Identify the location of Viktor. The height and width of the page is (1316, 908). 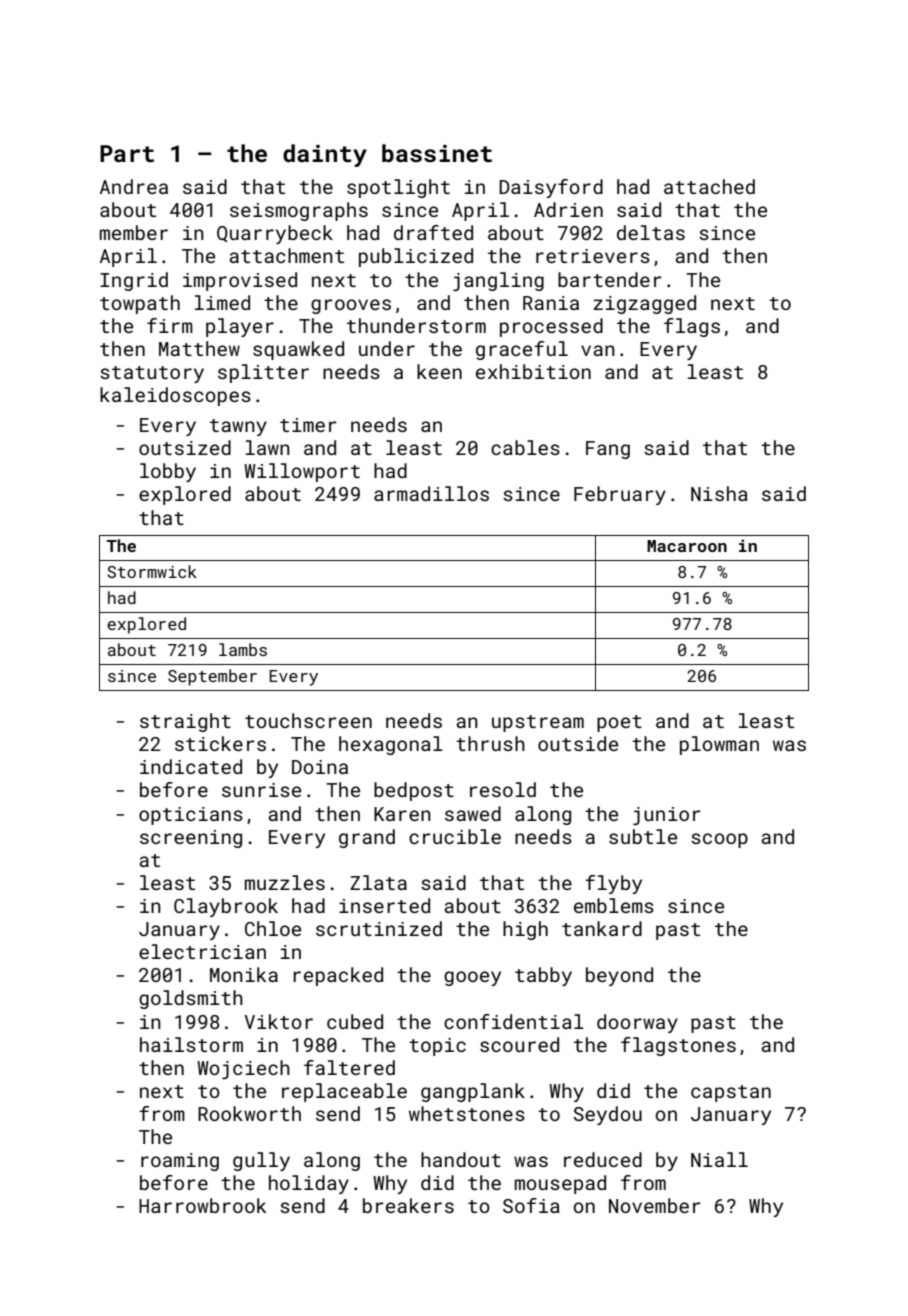
(278, 1021).
